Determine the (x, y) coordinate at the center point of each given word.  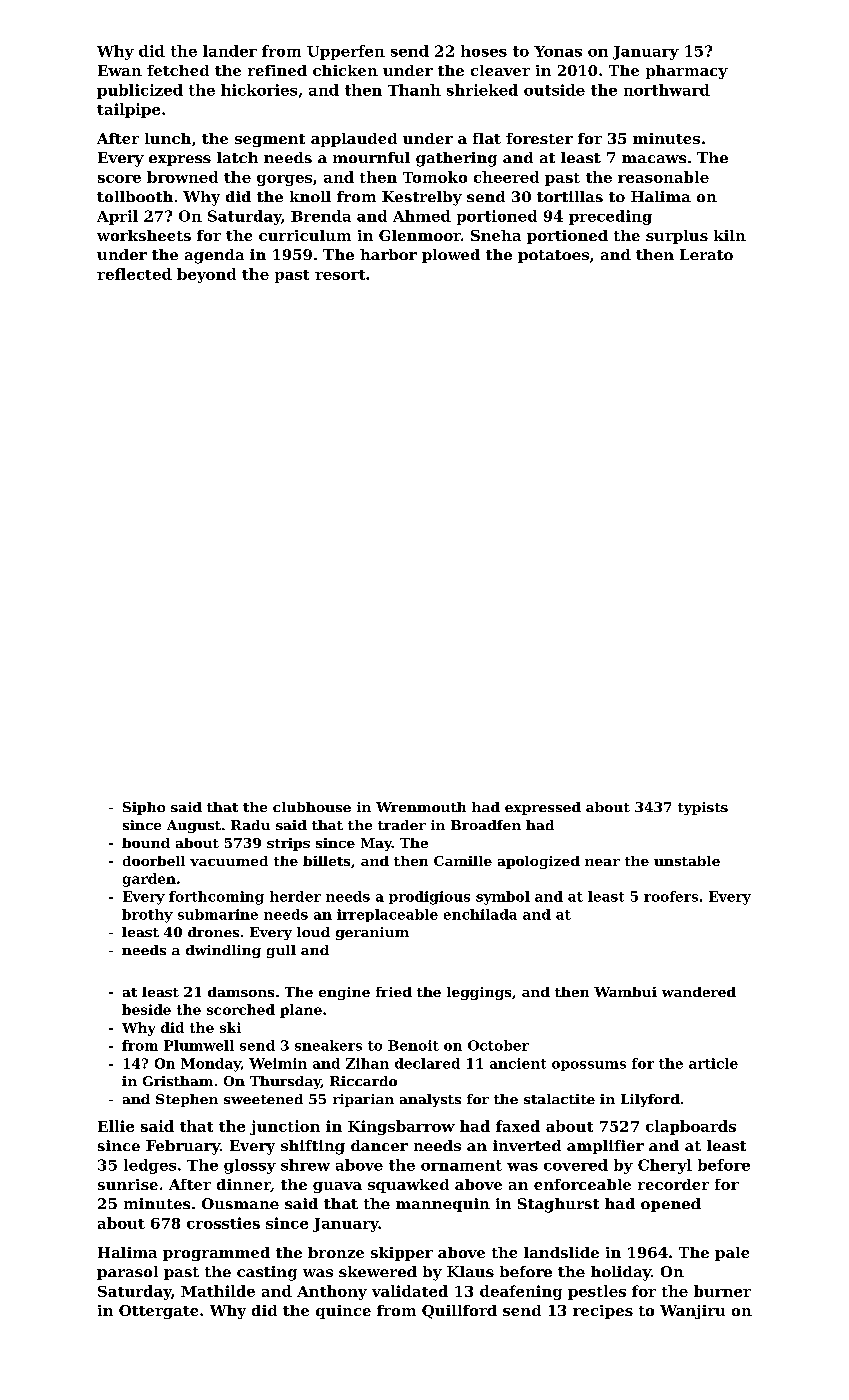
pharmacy (687, 72)
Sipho (144, 808)
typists (703, 808)
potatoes (553, 256)
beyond (206, 275)
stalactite (559, 1099)
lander (230, 51)
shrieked (482, 90)
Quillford (459, 1312)
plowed (451, 256)
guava (337, 1187)
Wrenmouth (421, 807)
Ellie (116, 1126)
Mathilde (218, 1291)
